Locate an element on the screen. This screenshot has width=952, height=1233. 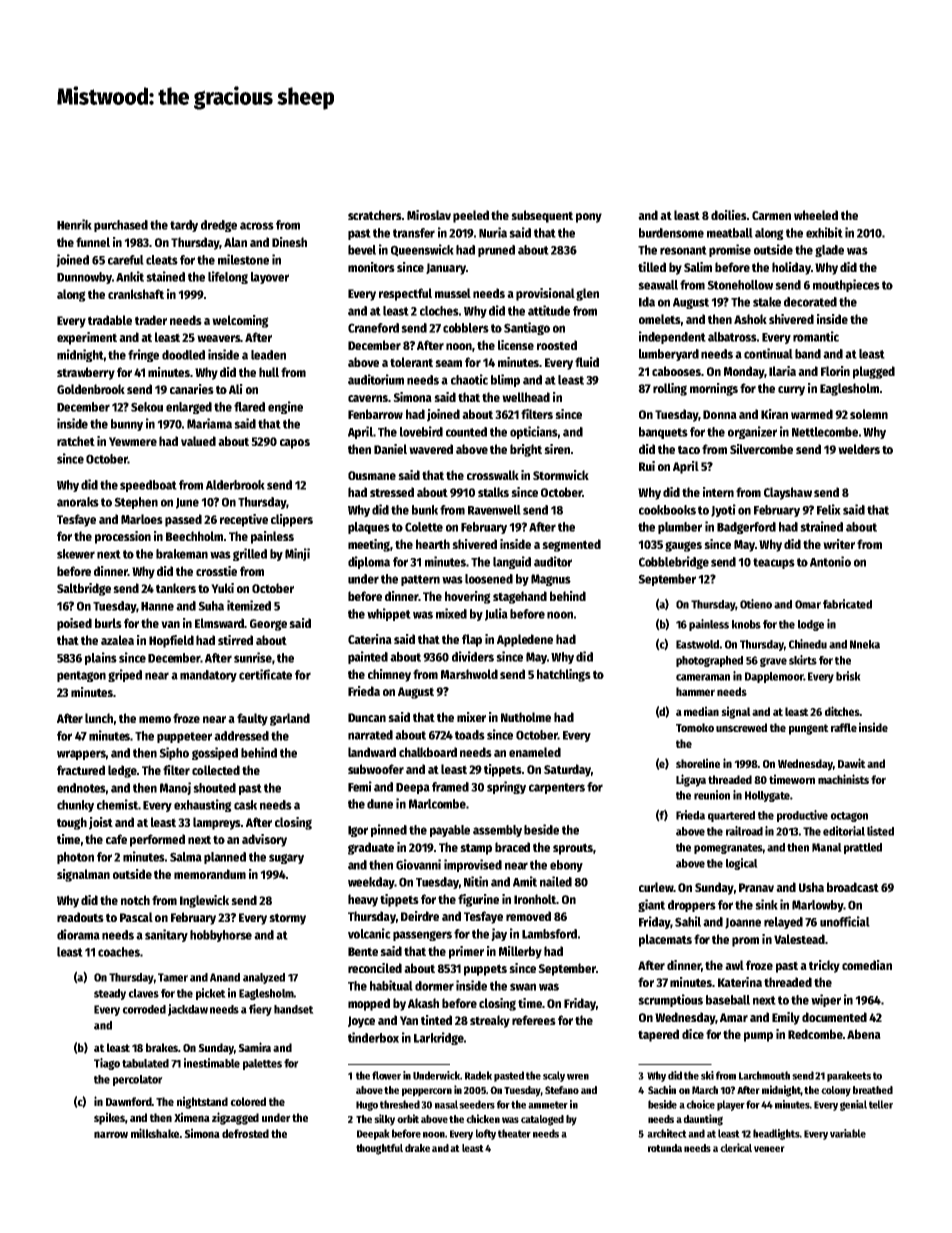
Henrik is located at coordinates (74, 224).
